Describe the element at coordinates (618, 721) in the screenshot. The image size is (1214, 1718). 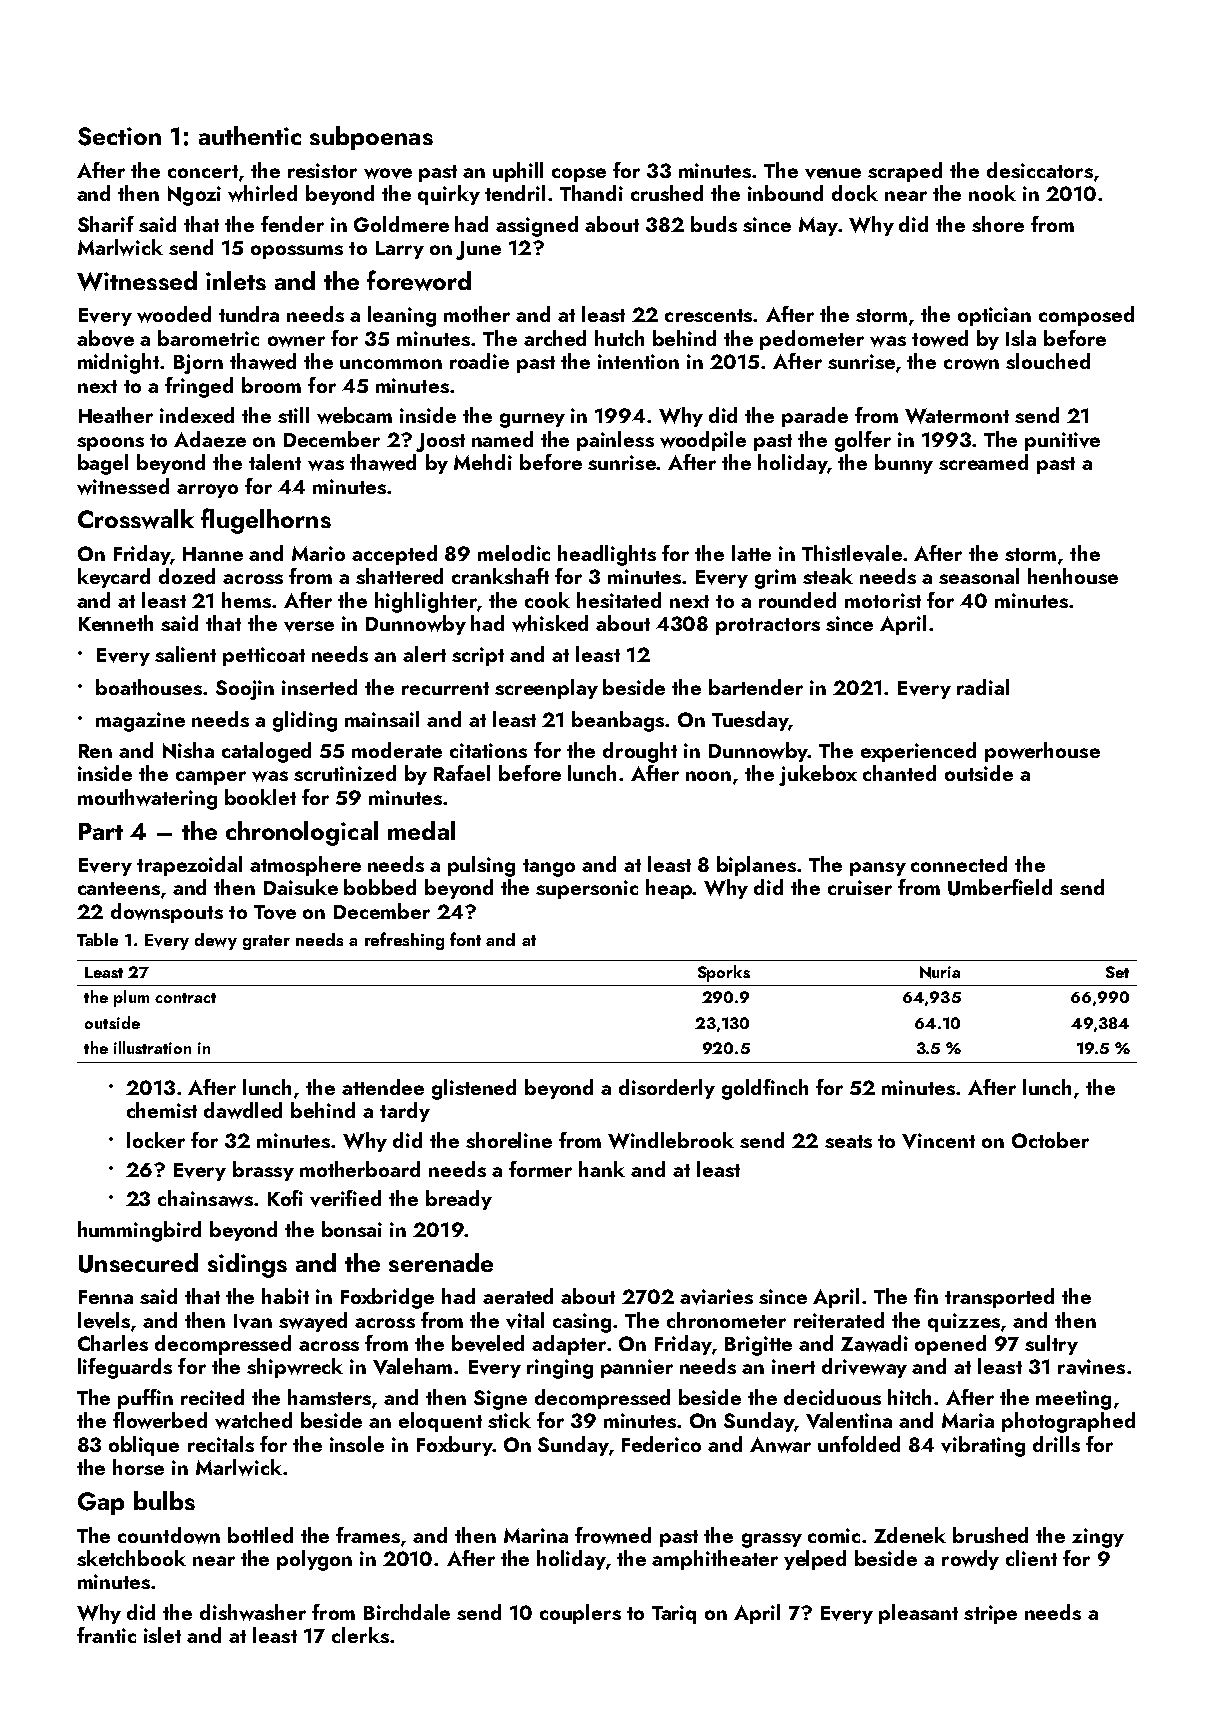
I see `beanbags` at that location.
